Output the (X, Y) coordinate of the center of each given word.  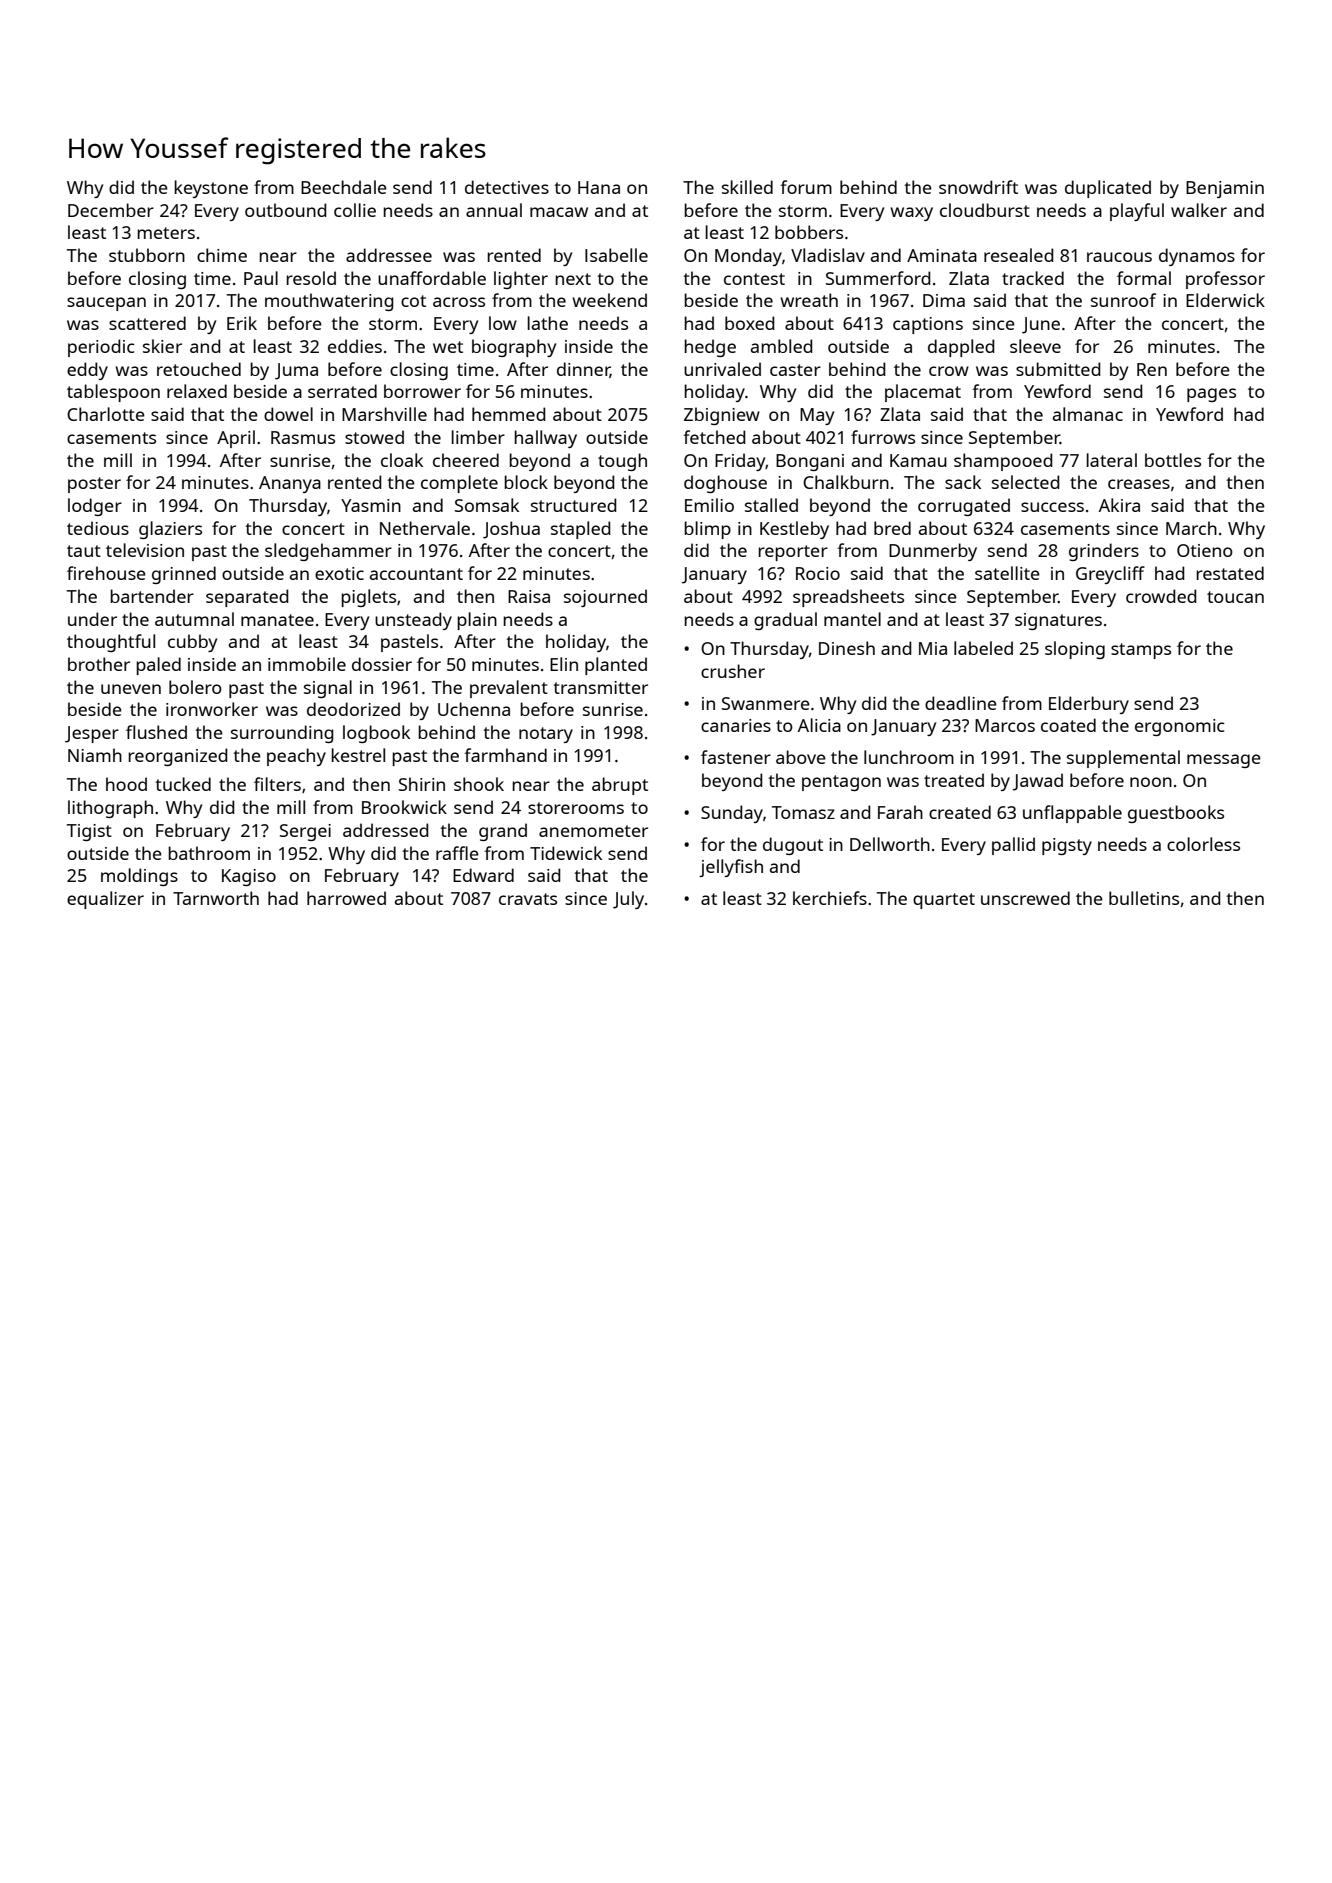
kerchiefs (830, 898)
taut (84, 551)
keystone (211, 189)
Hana (599, 187)
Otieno (1205, 550)
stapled (581, 530)
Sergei (305, 832)
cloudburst (985, 210)
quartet (944, 901)
